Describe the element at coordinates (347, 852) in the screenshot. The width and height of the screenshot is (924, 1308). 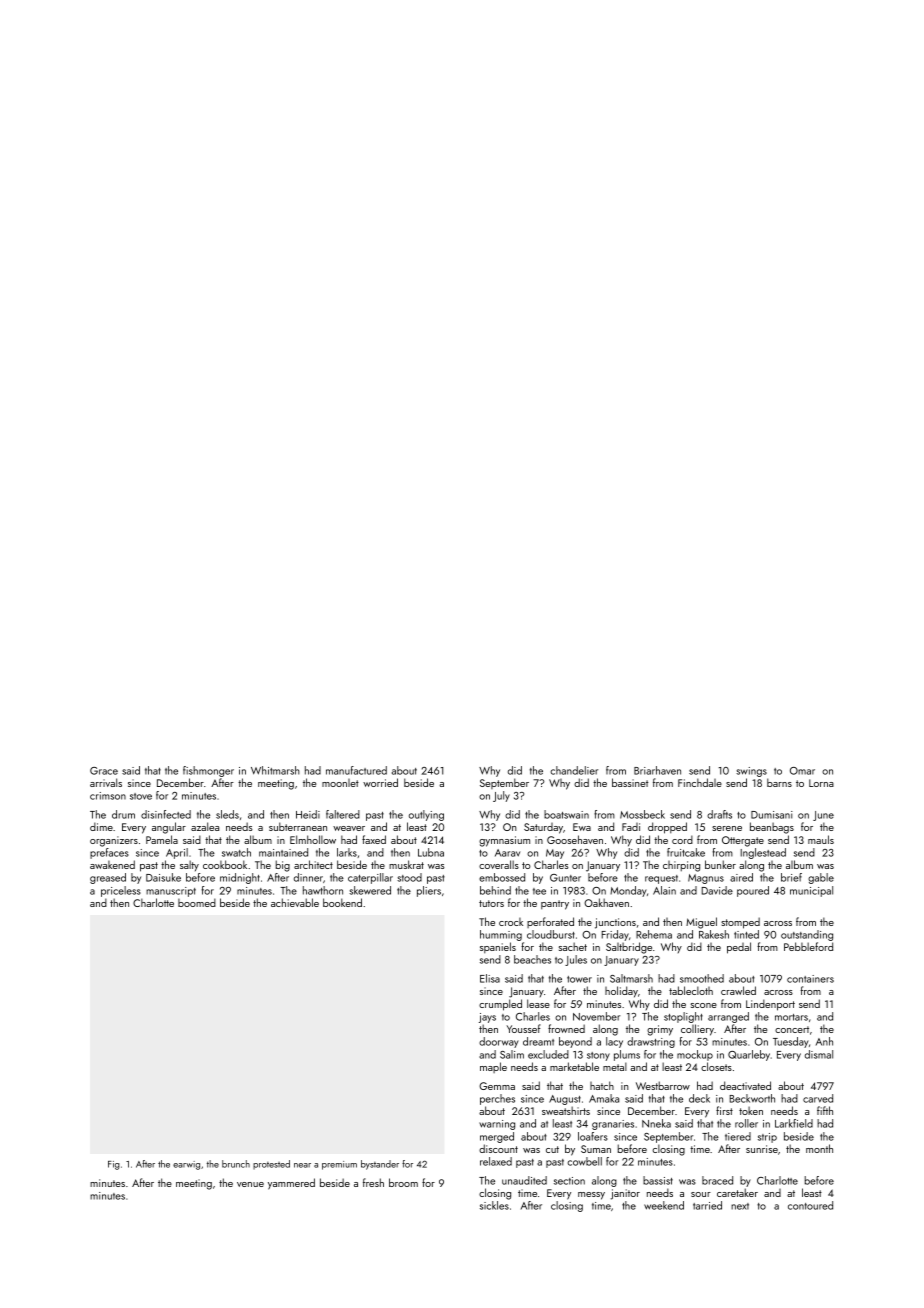
I see `larks` at that location.
